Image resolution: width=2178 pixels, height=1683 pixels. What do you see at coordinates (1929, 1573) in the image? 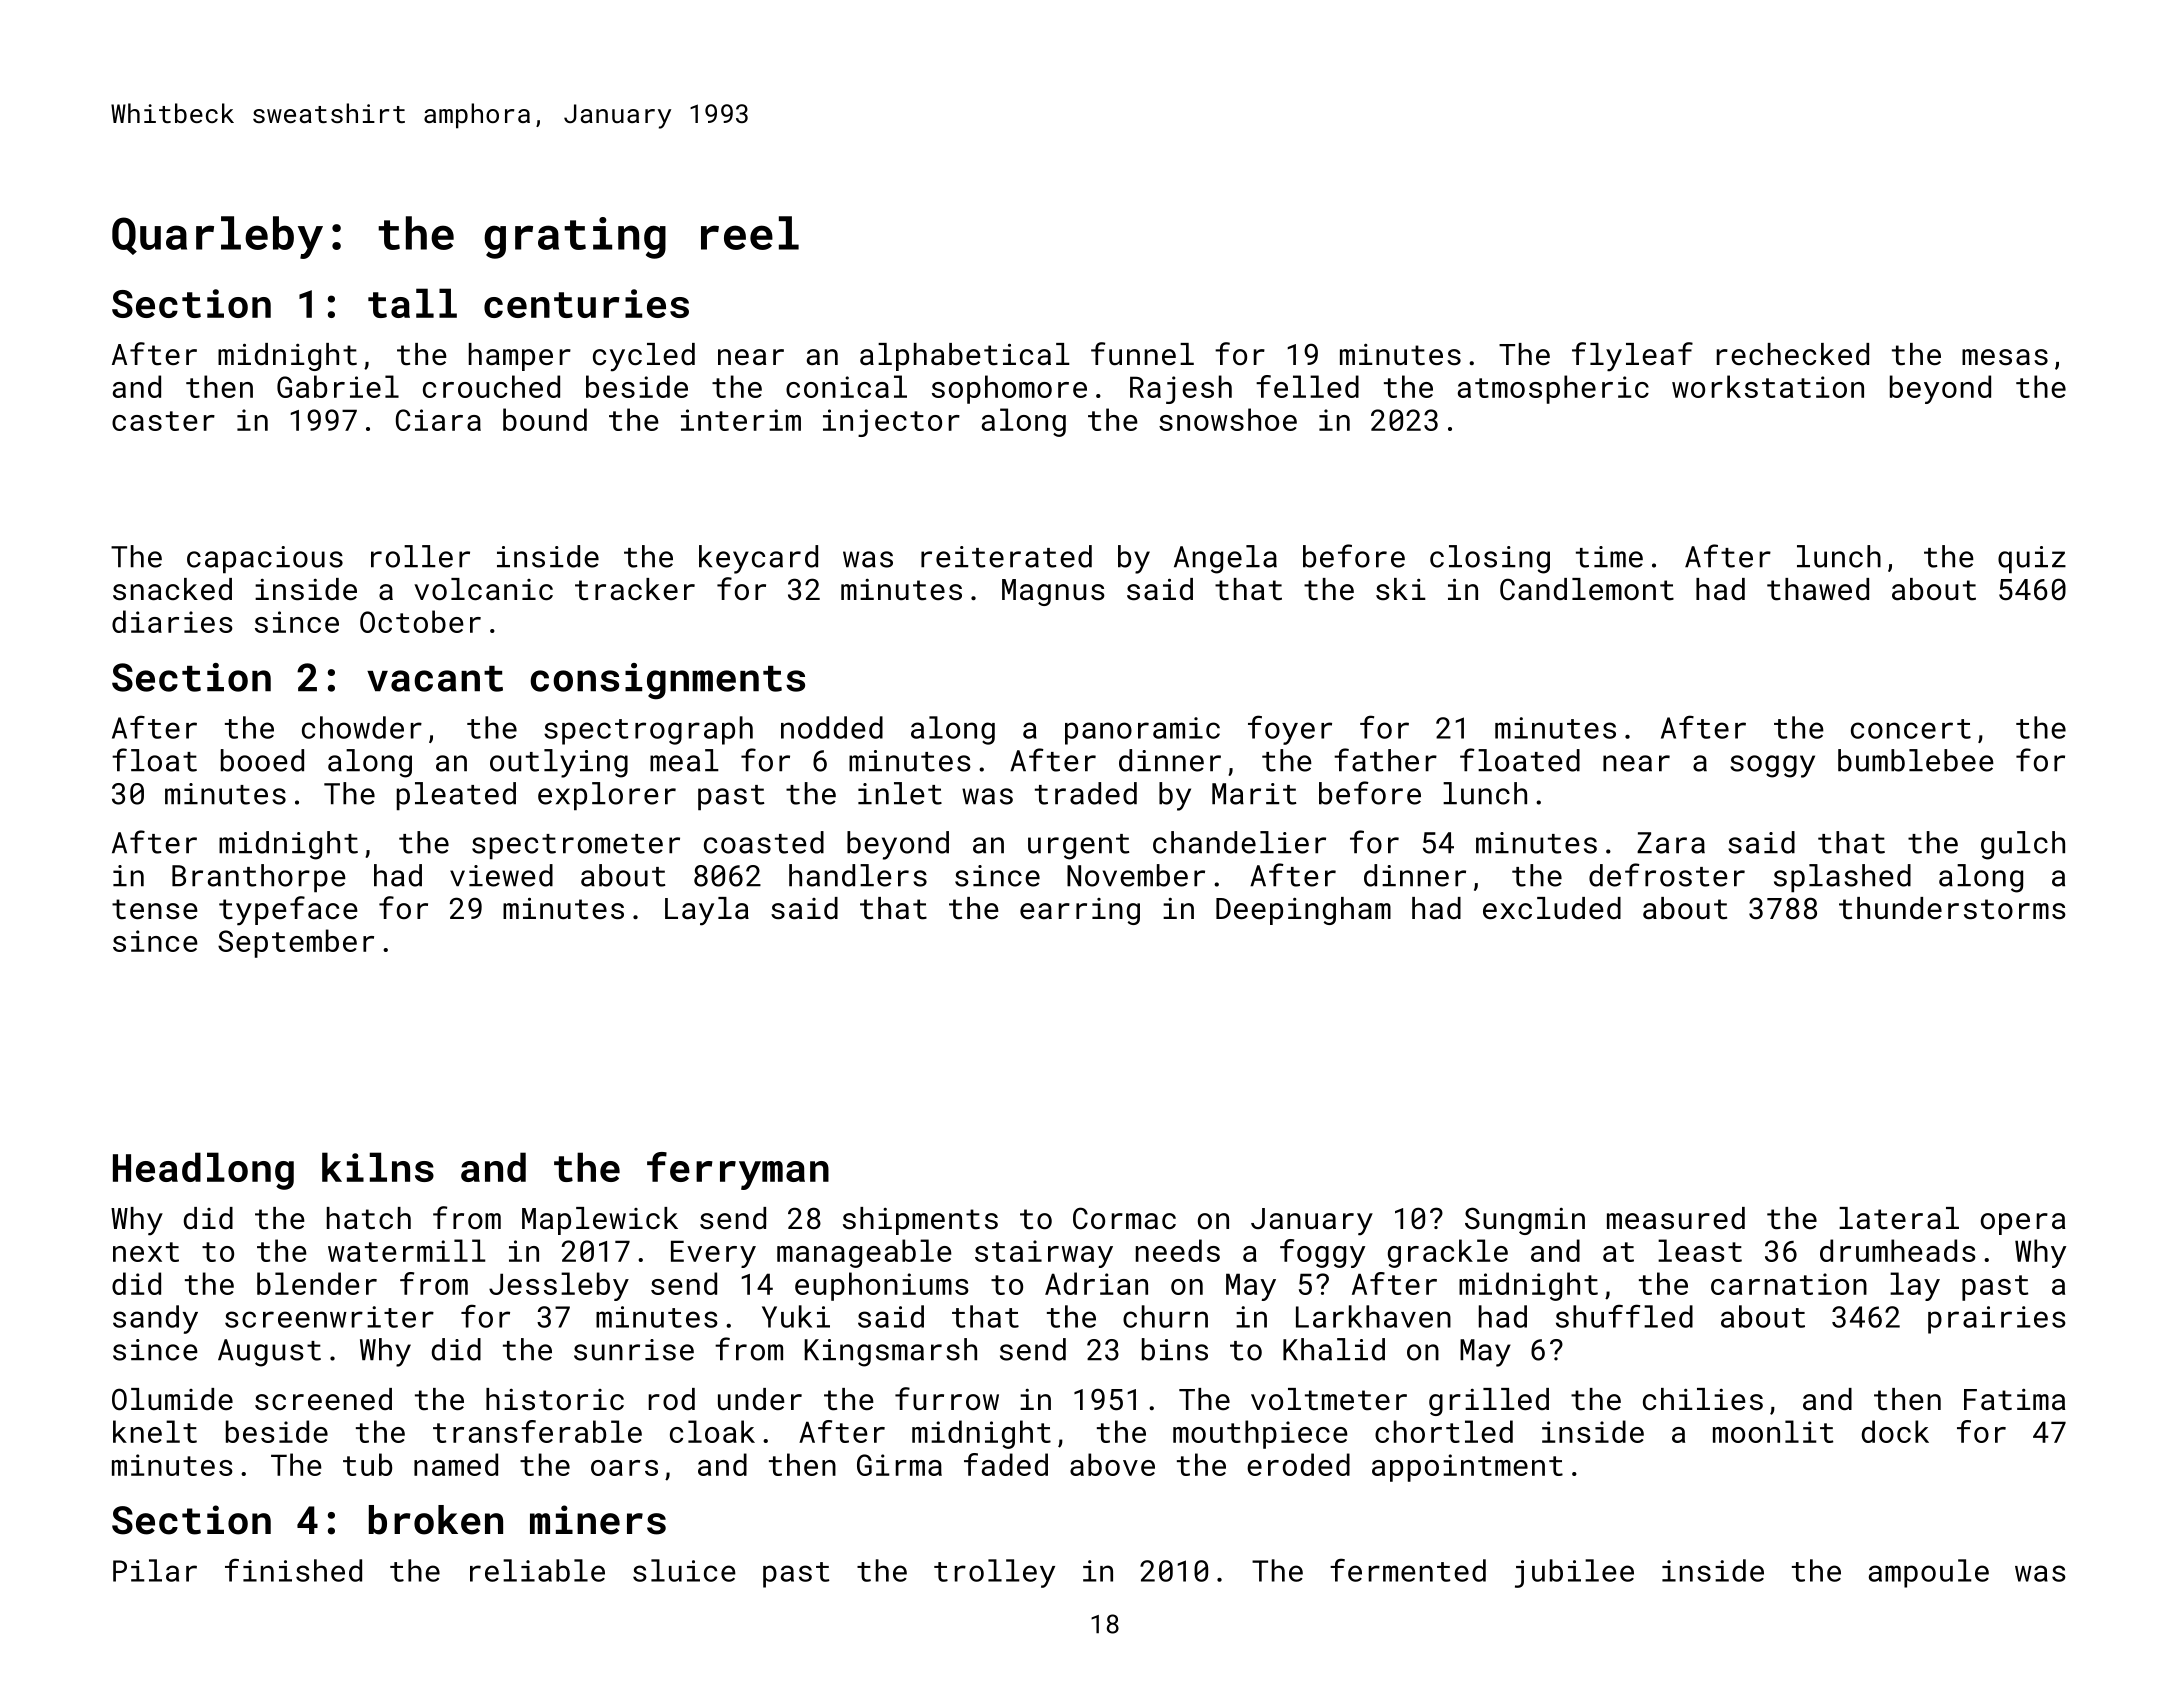
I see `ampoule` at bounding box center [1929, 1573].
